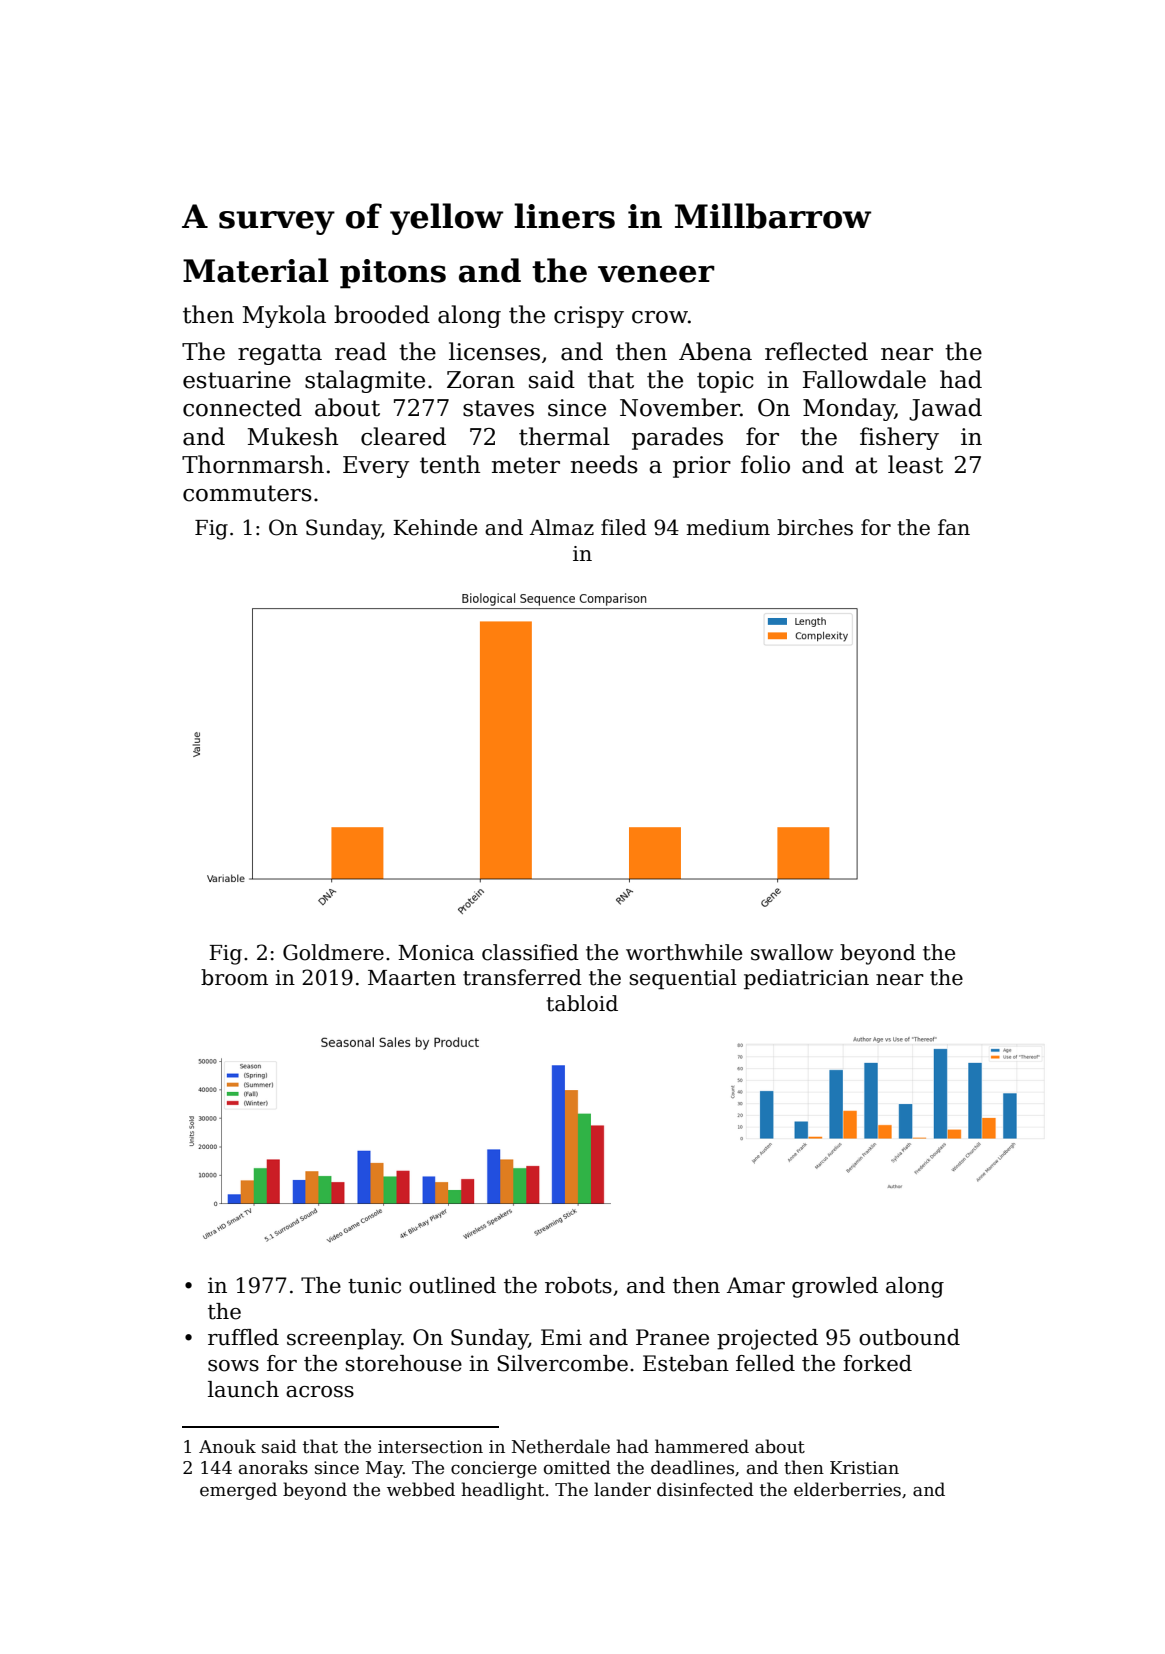 This screenshot has width=1165, height=1654. I want to click on growled, so click(835, 1287).
